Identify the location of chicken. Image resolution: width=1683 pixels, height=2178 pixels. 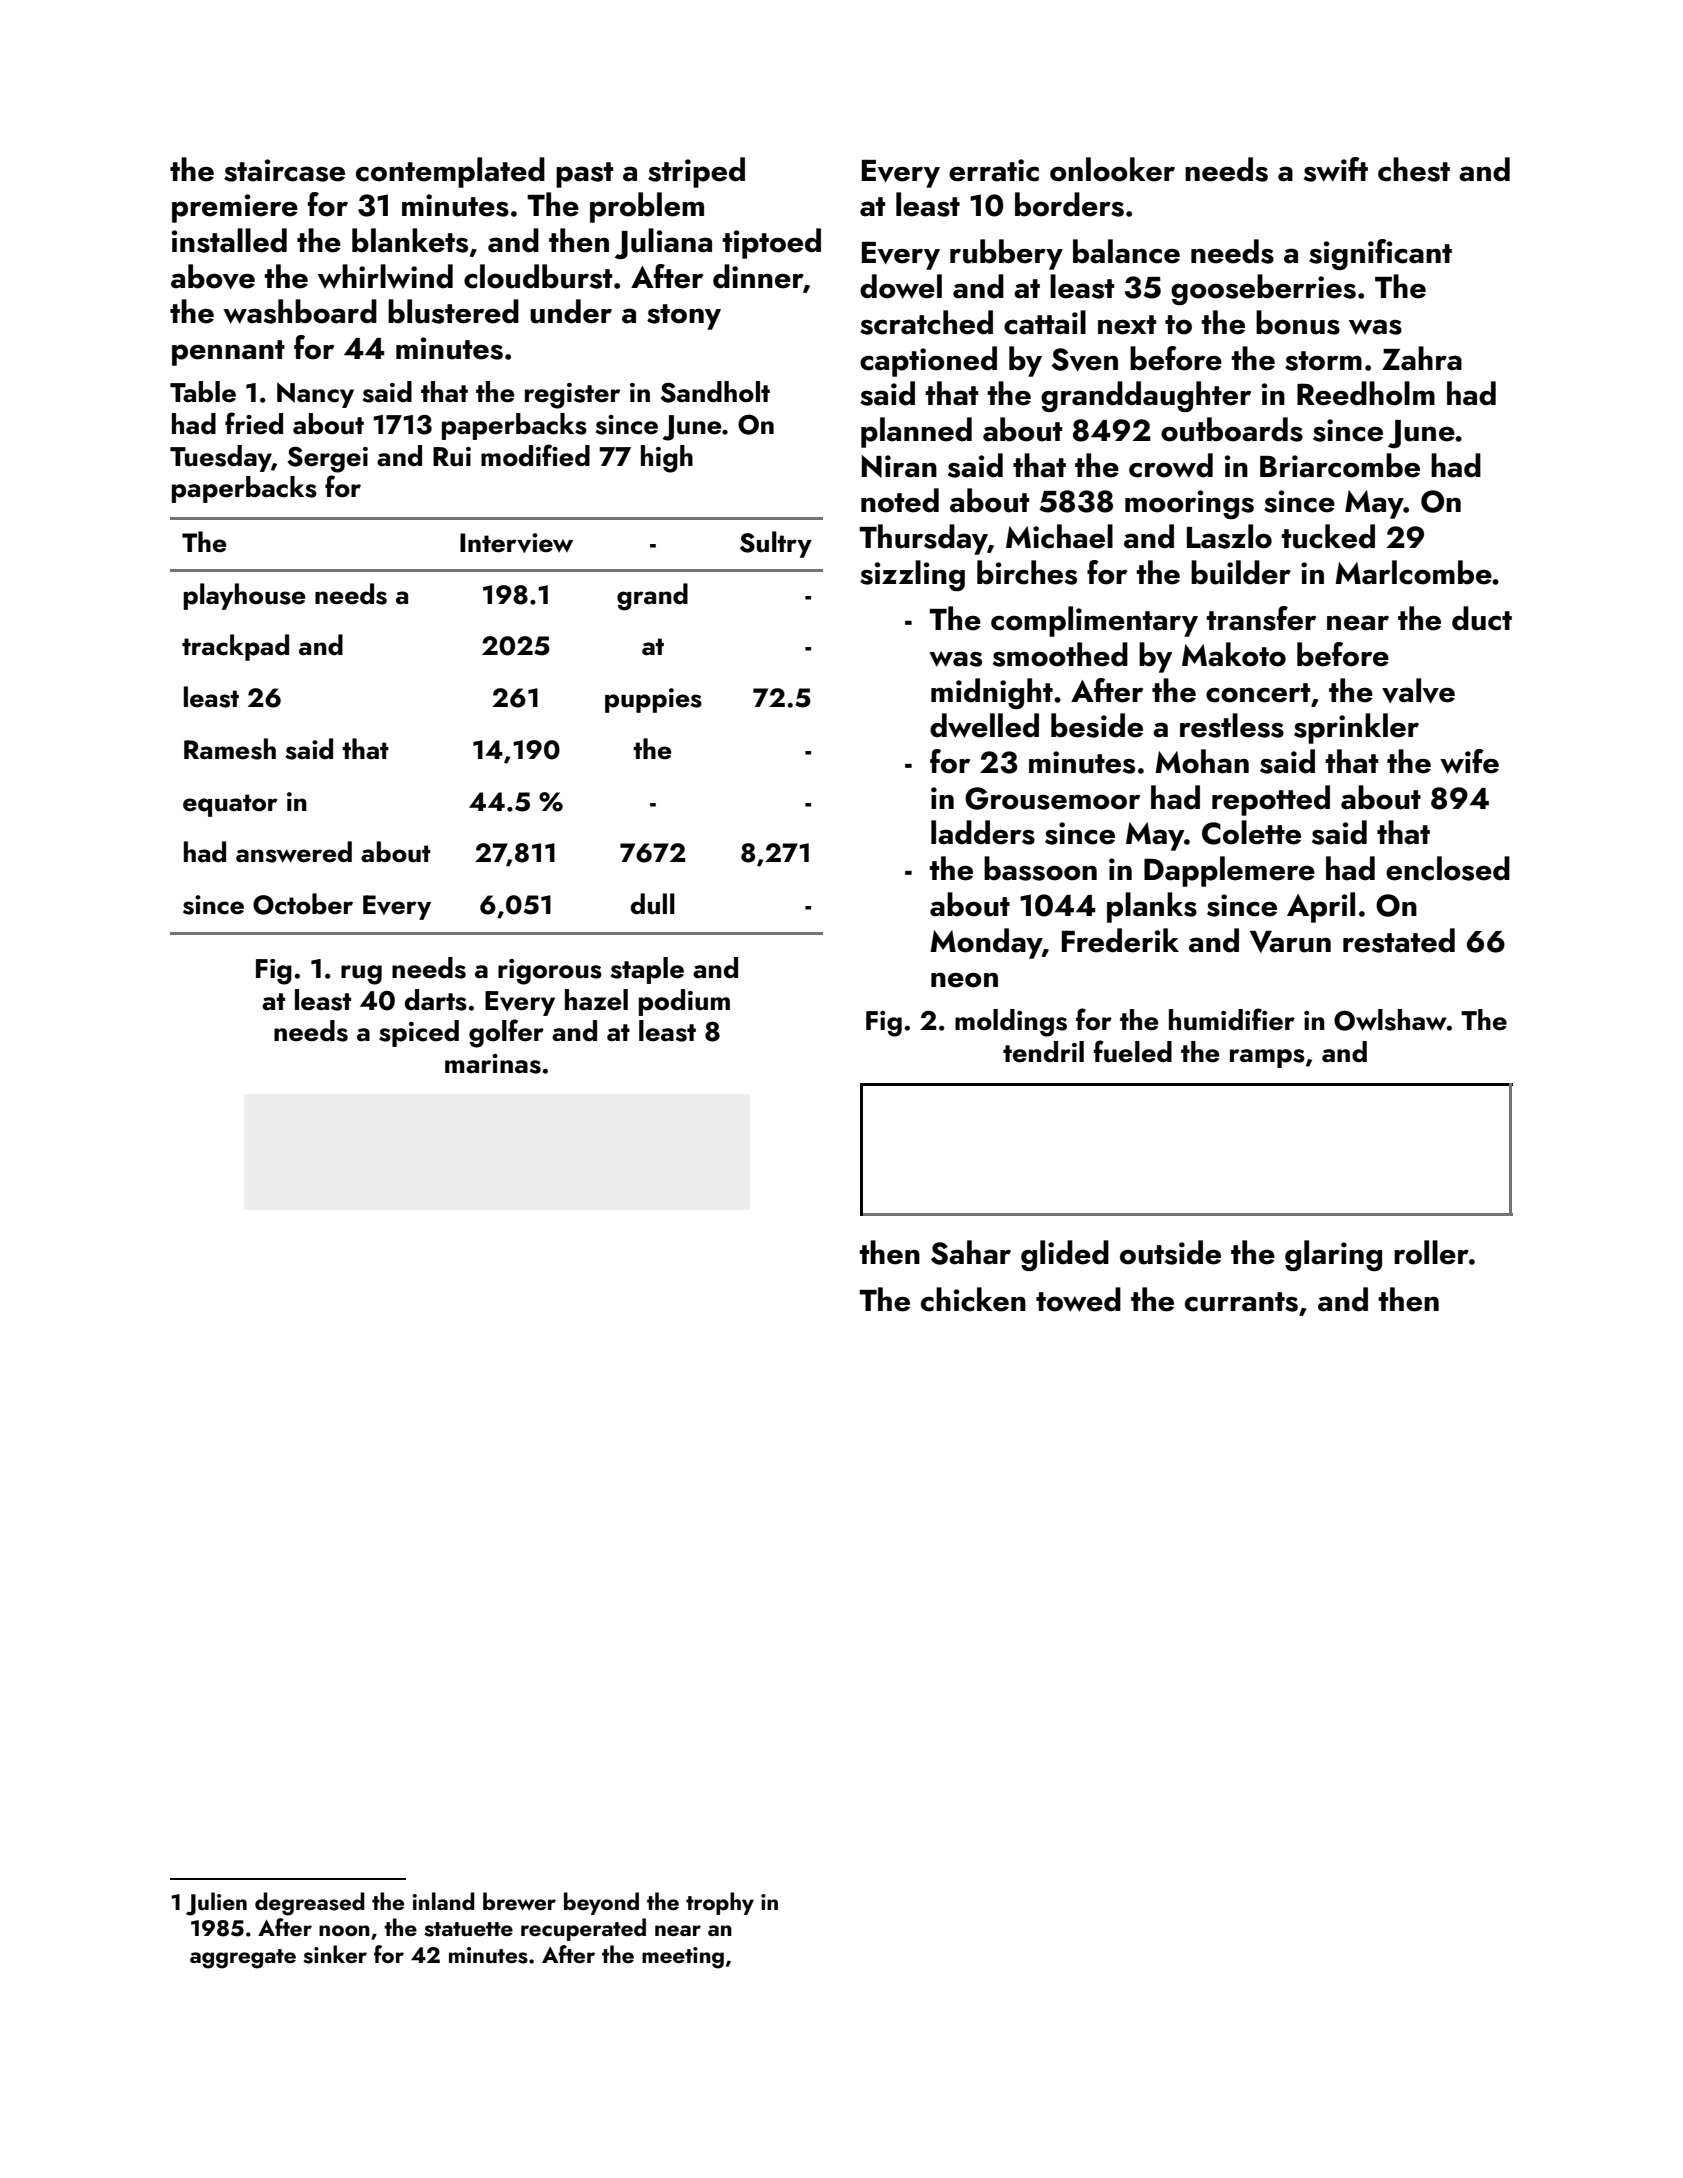
(973, 1299).
